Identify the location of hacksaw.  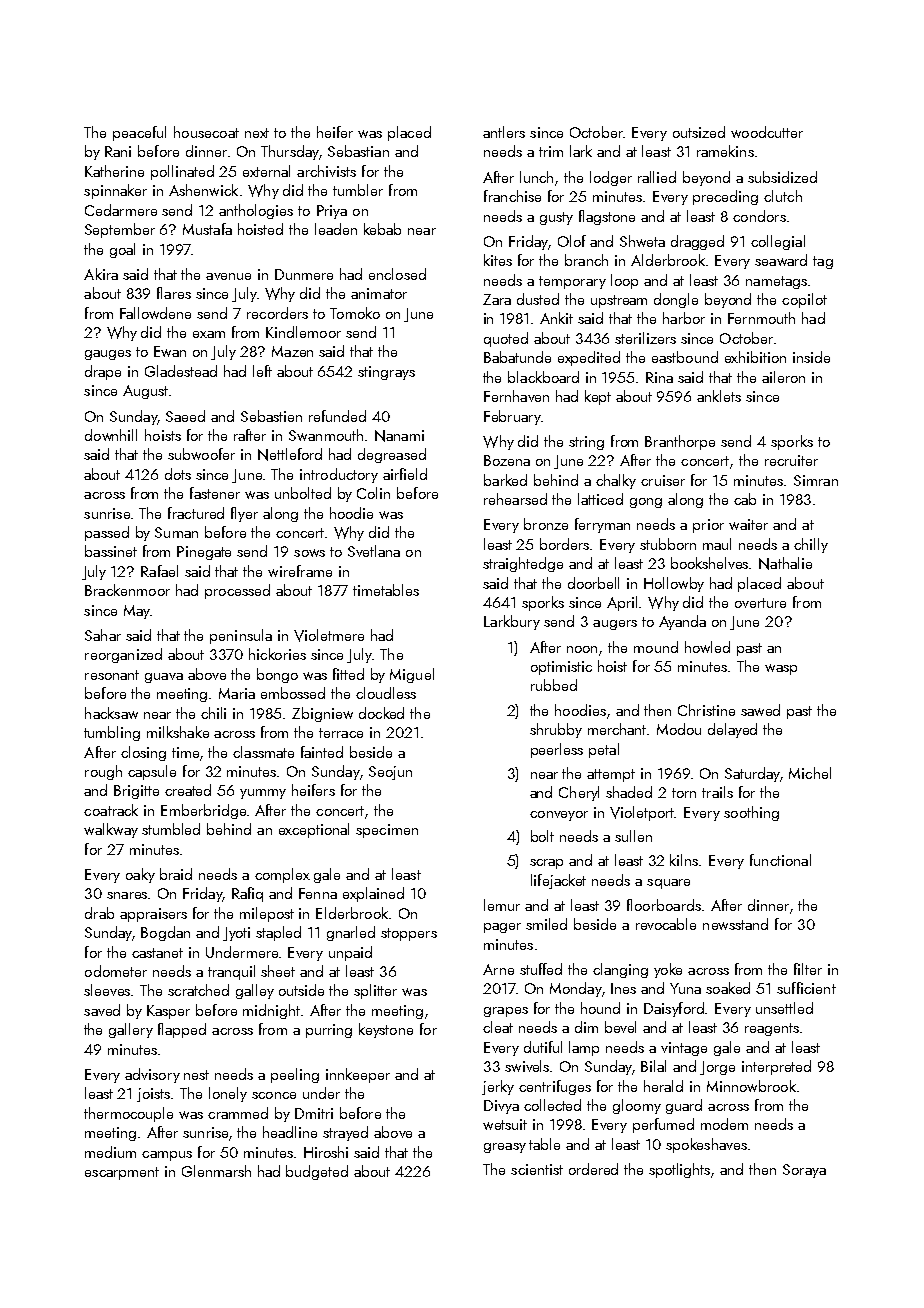
(111, 713).
